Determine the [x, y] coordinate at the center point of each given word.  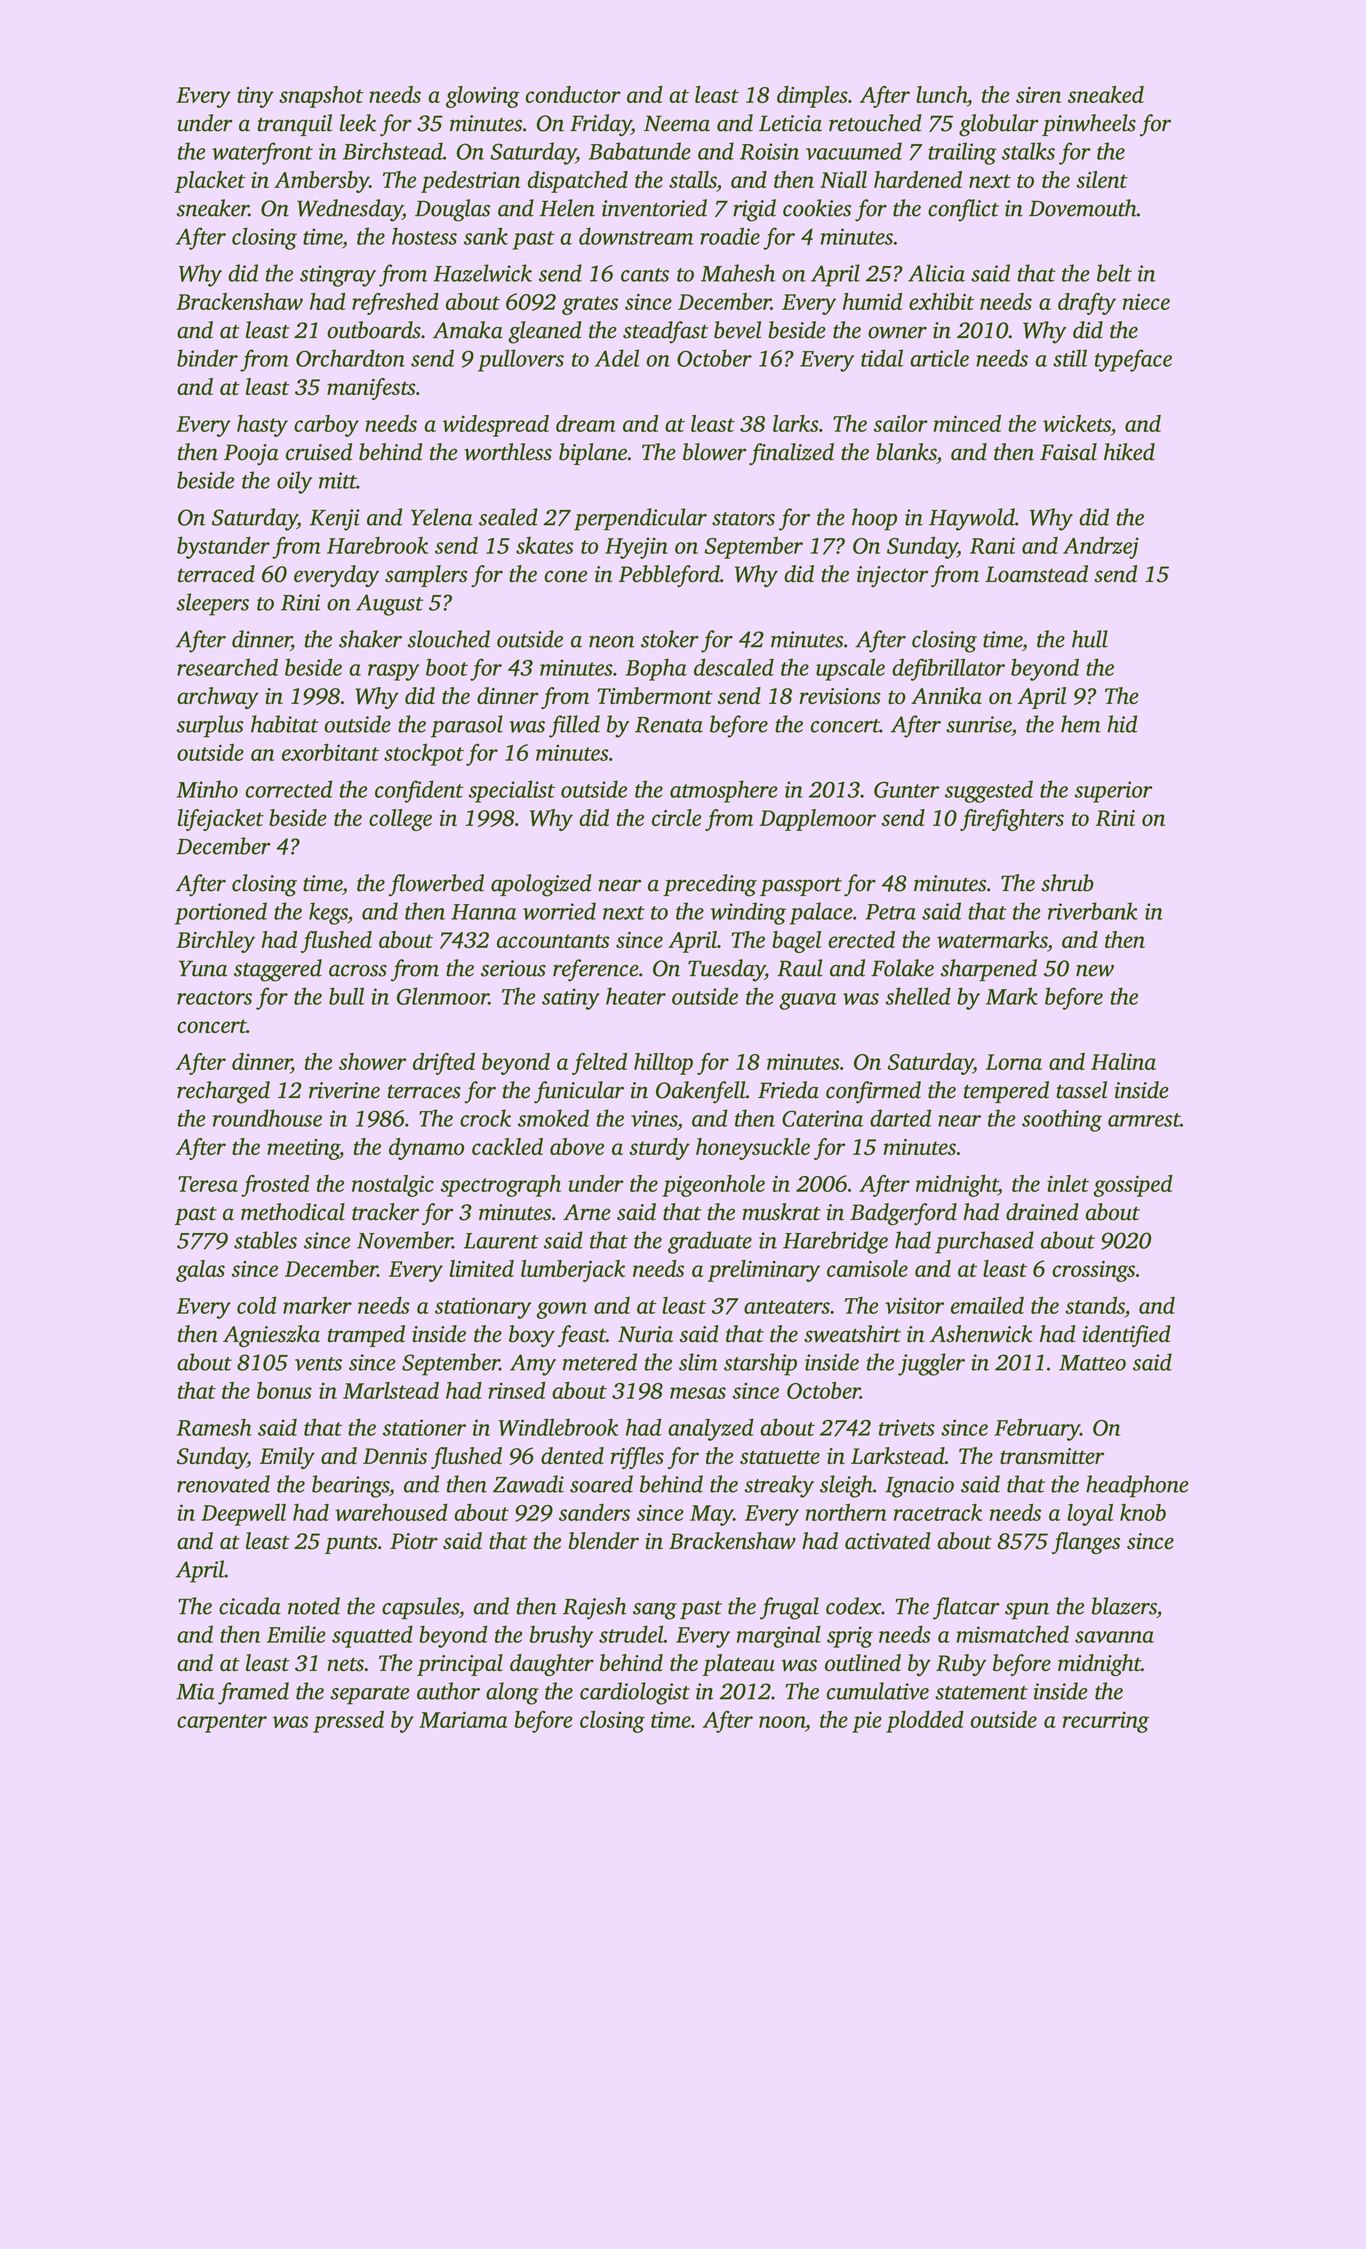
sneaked [1106, 94]
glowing [483, 97]
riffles [637, 1458]
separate [369, 1695]
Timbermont [655, 695]
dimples [812, 97]
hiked [1129, 452]
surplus [210, 726]
